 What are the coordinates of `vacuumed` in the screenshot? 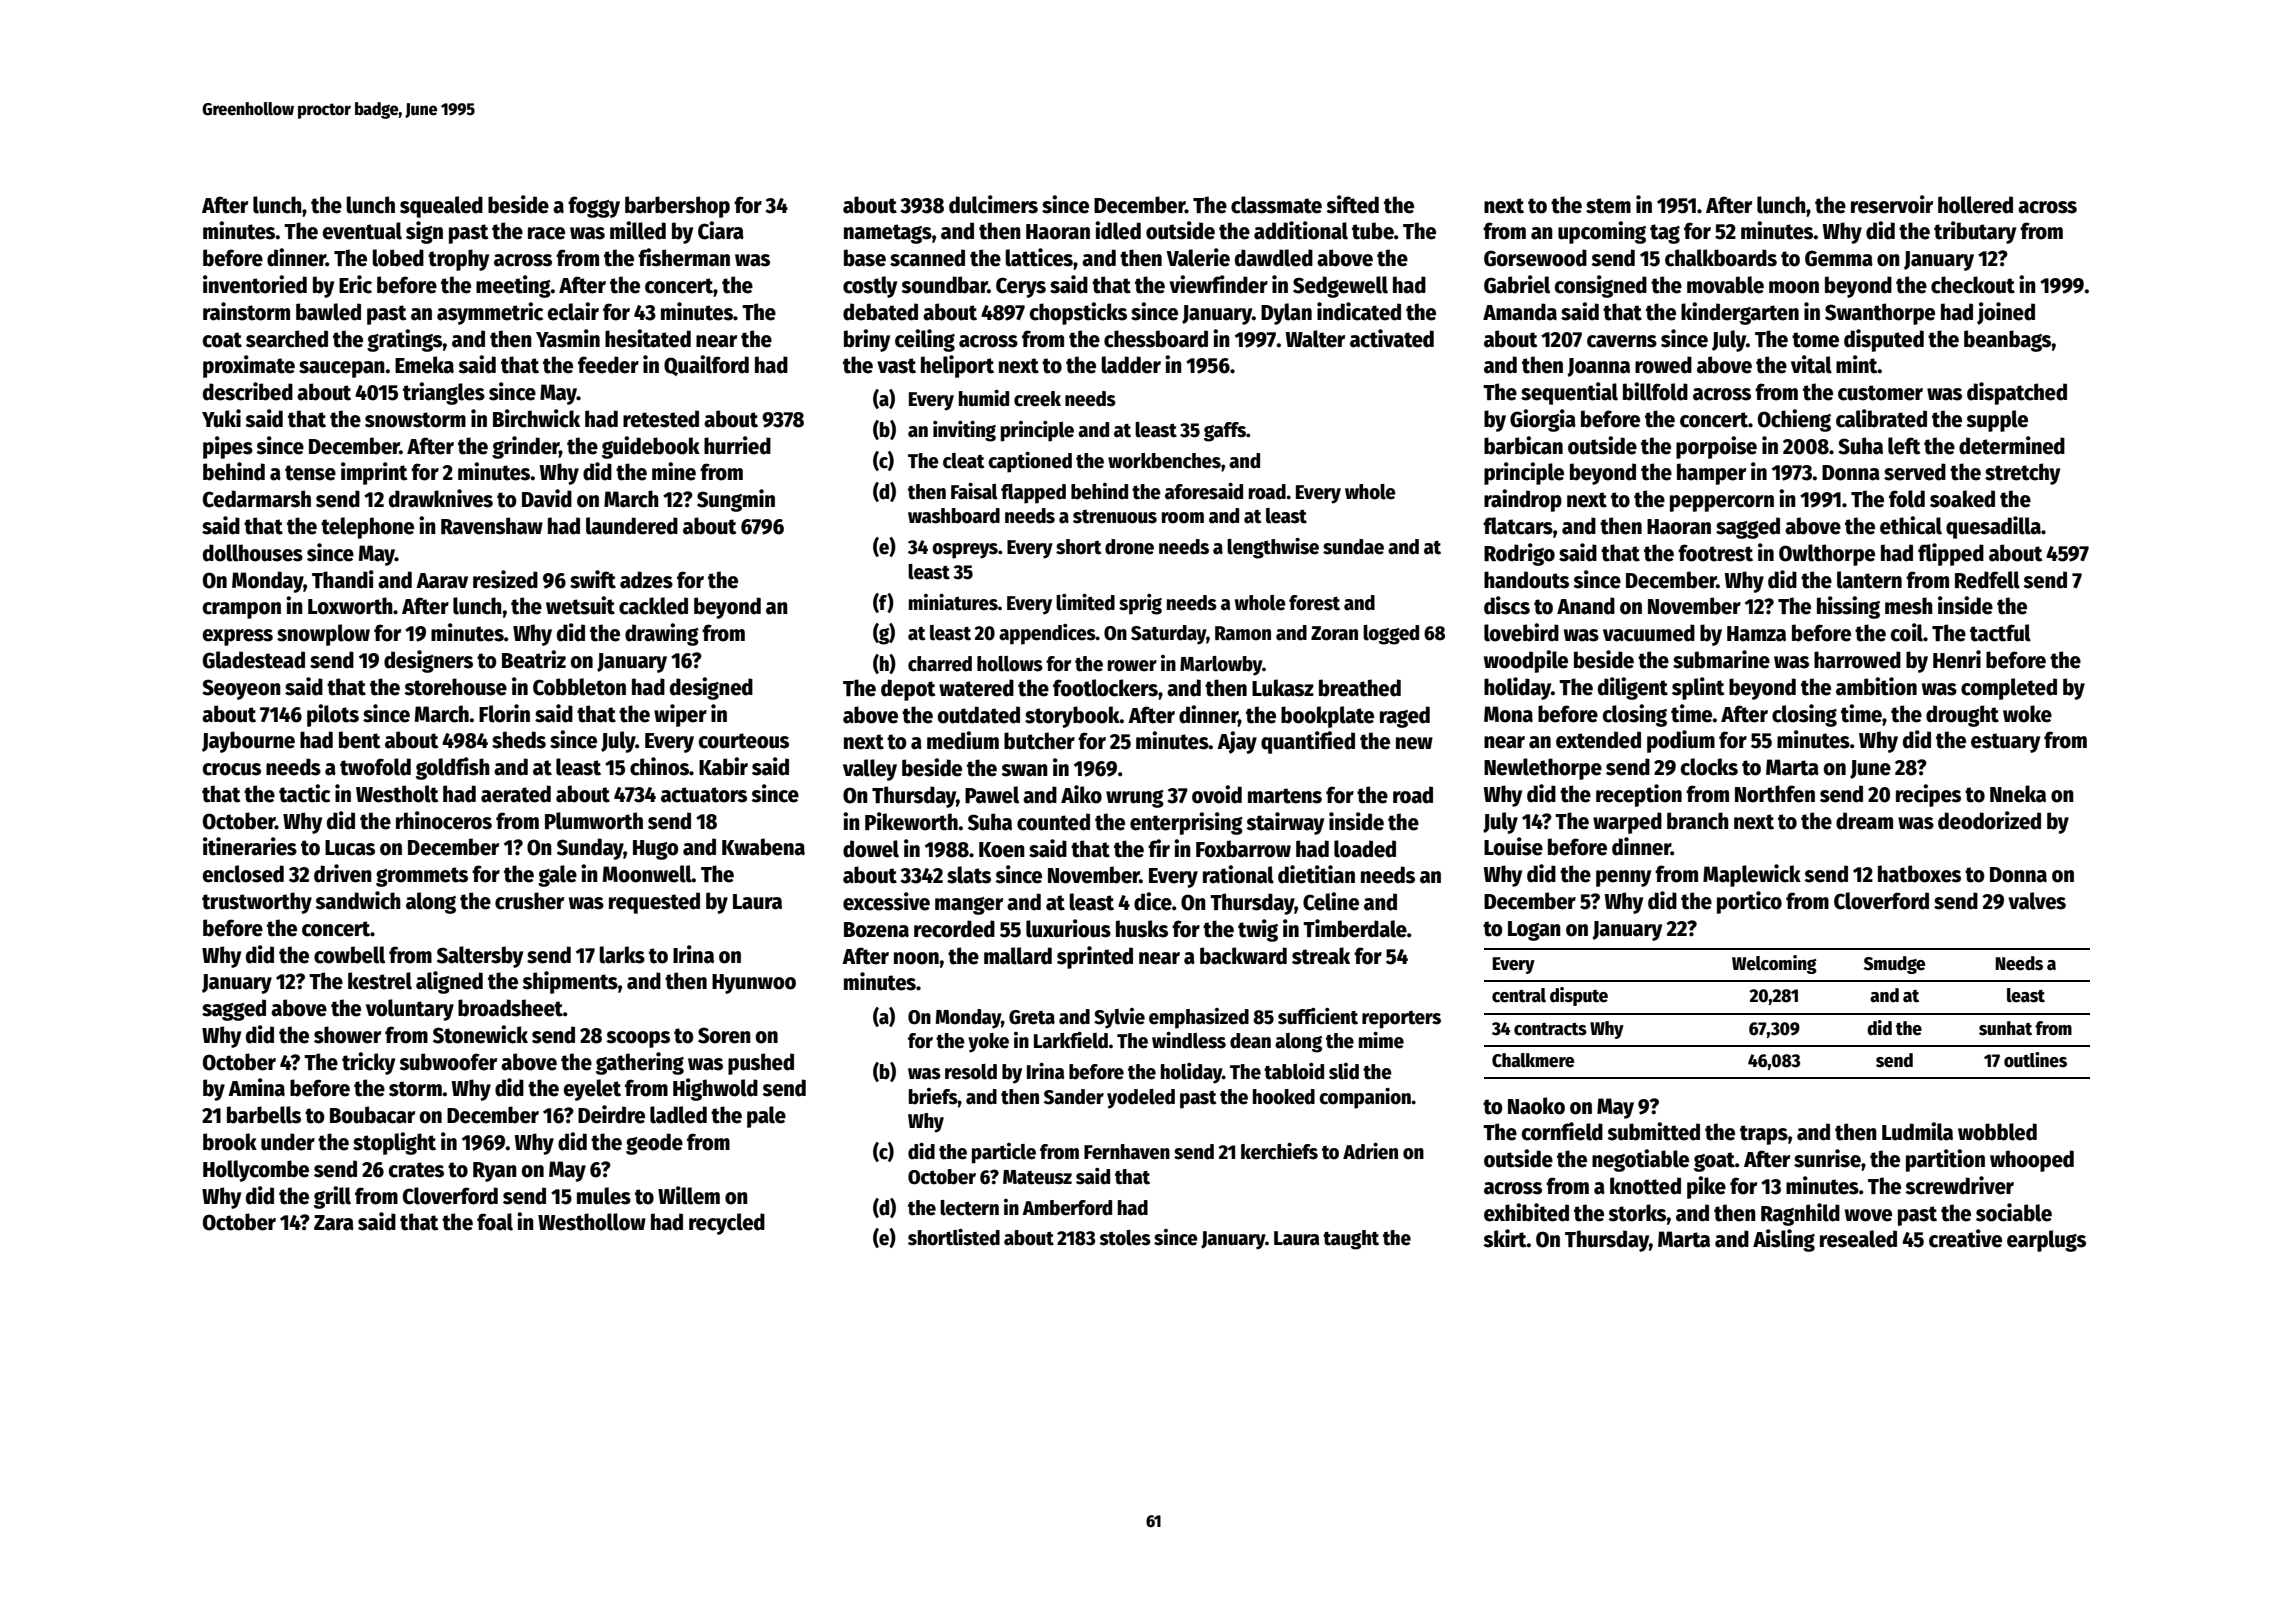 It's located at (1649, 633).
